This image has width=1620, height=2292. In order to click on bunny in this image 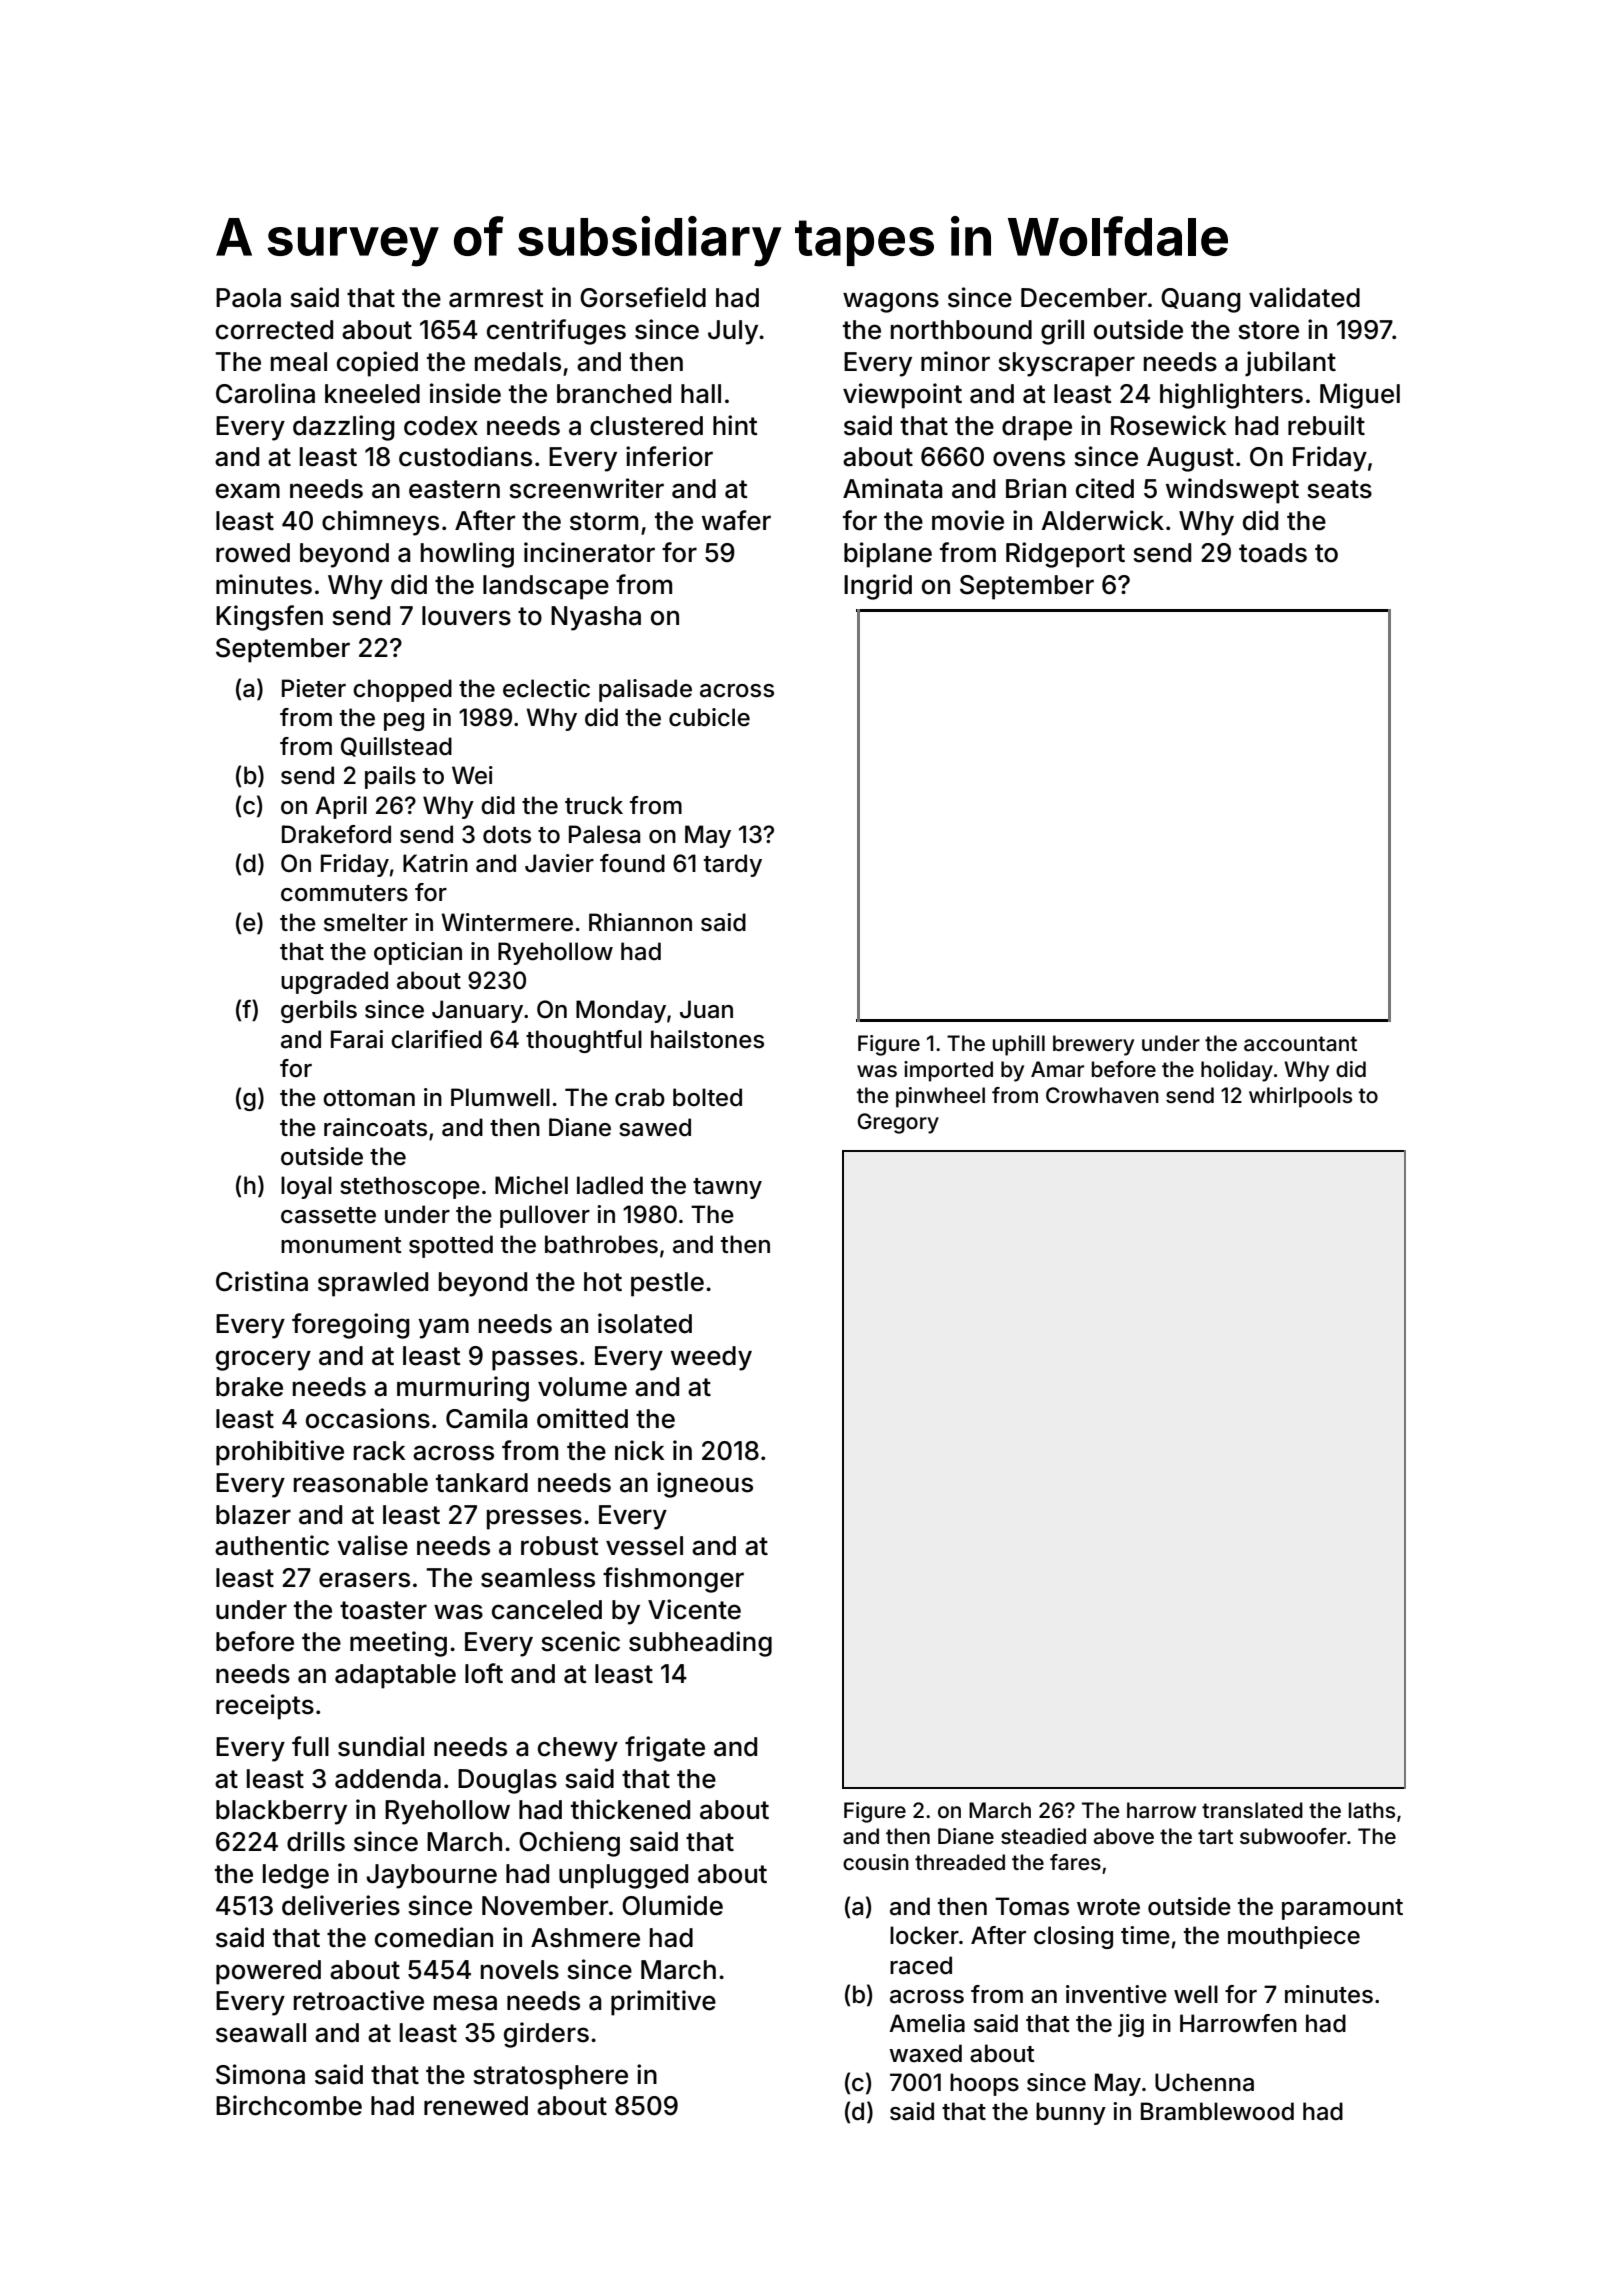, I will do `click(1071, 2113)`.
